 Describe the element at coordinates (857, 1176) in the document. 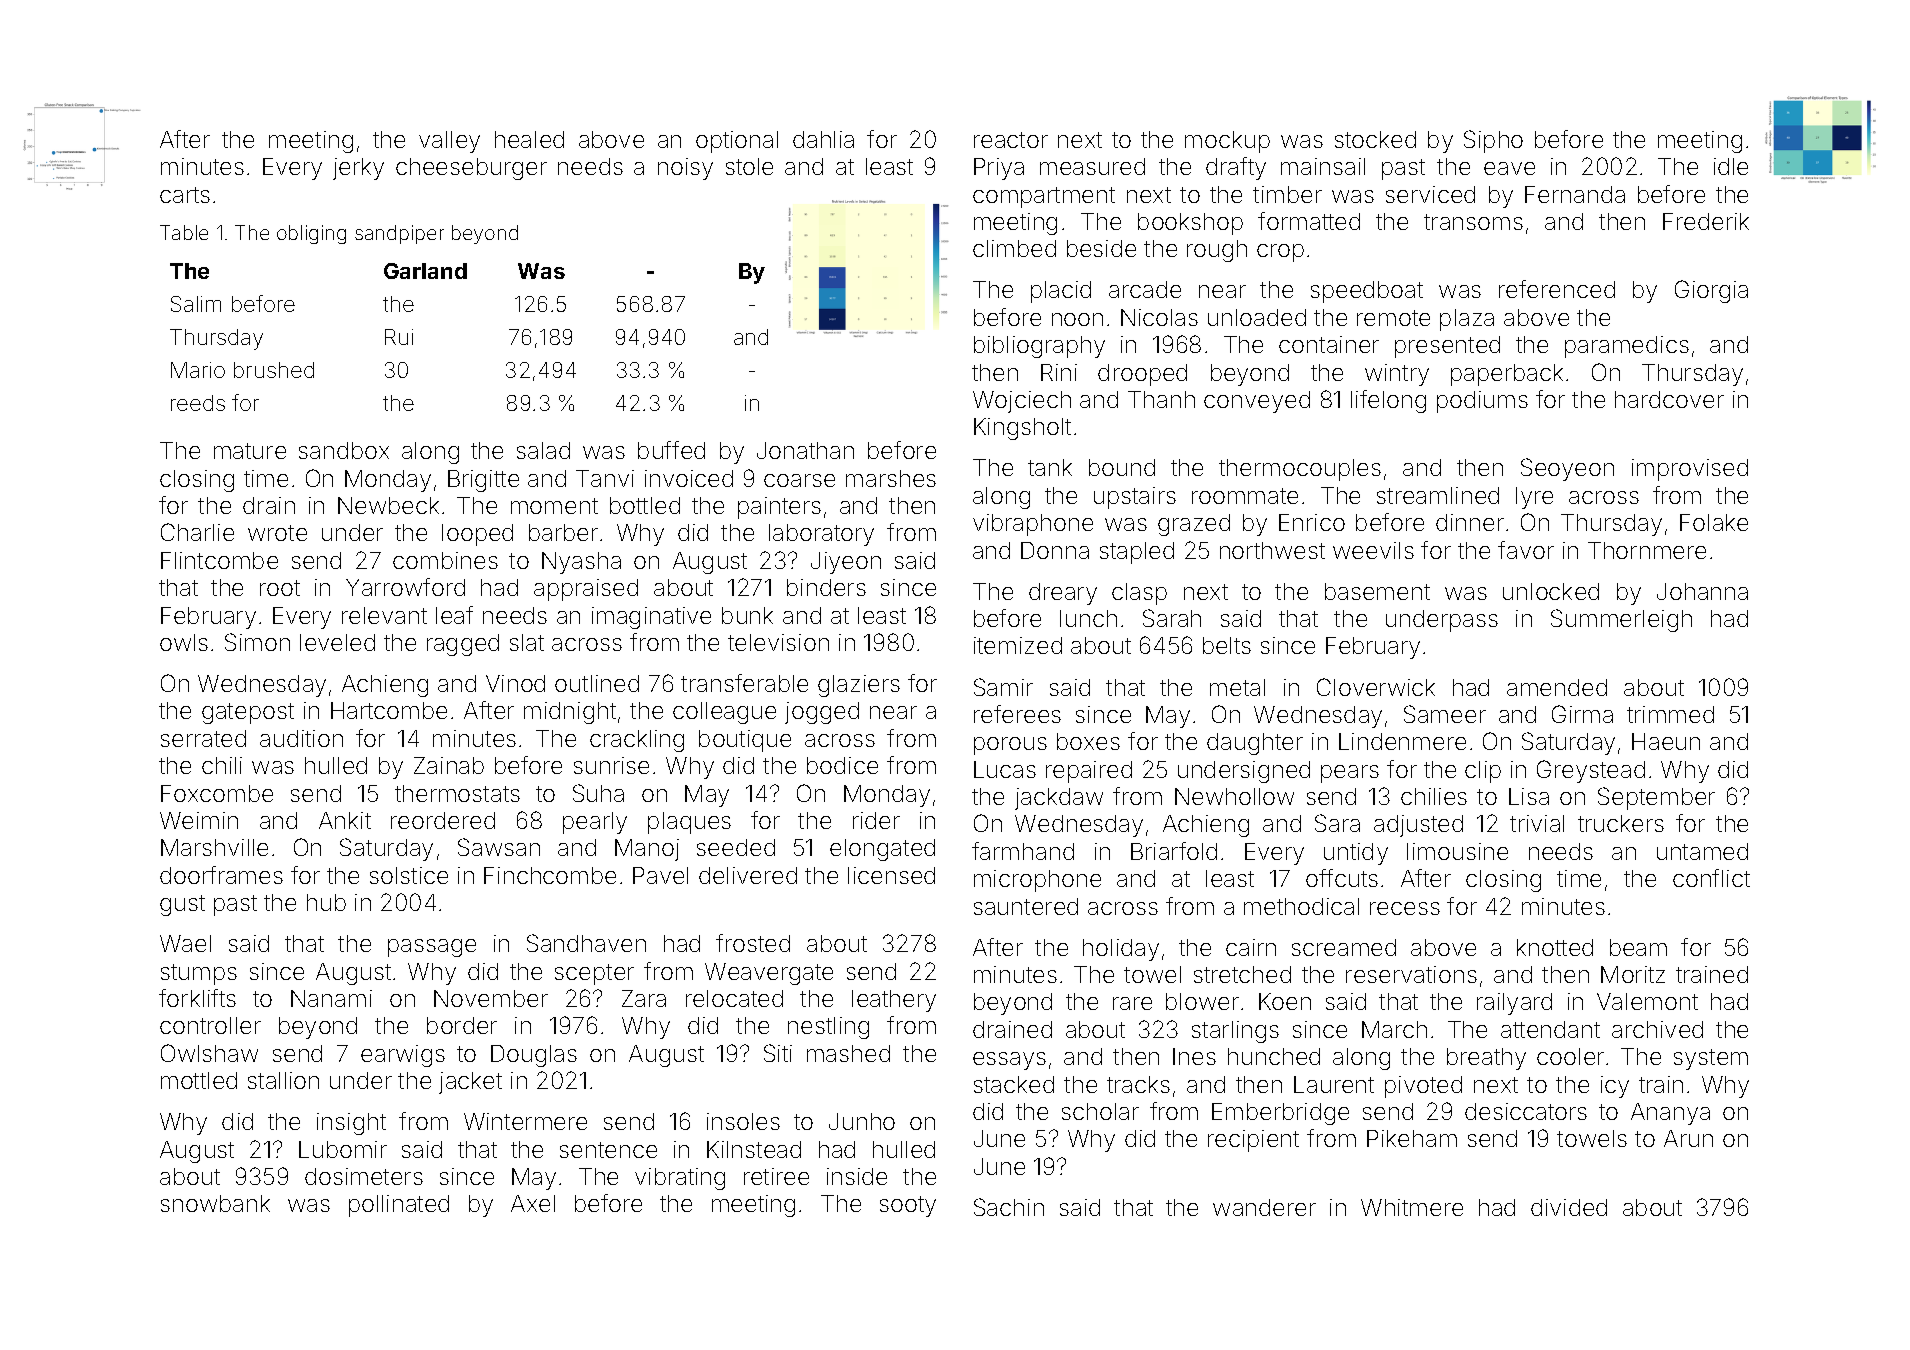

I see `inside` at that location.
